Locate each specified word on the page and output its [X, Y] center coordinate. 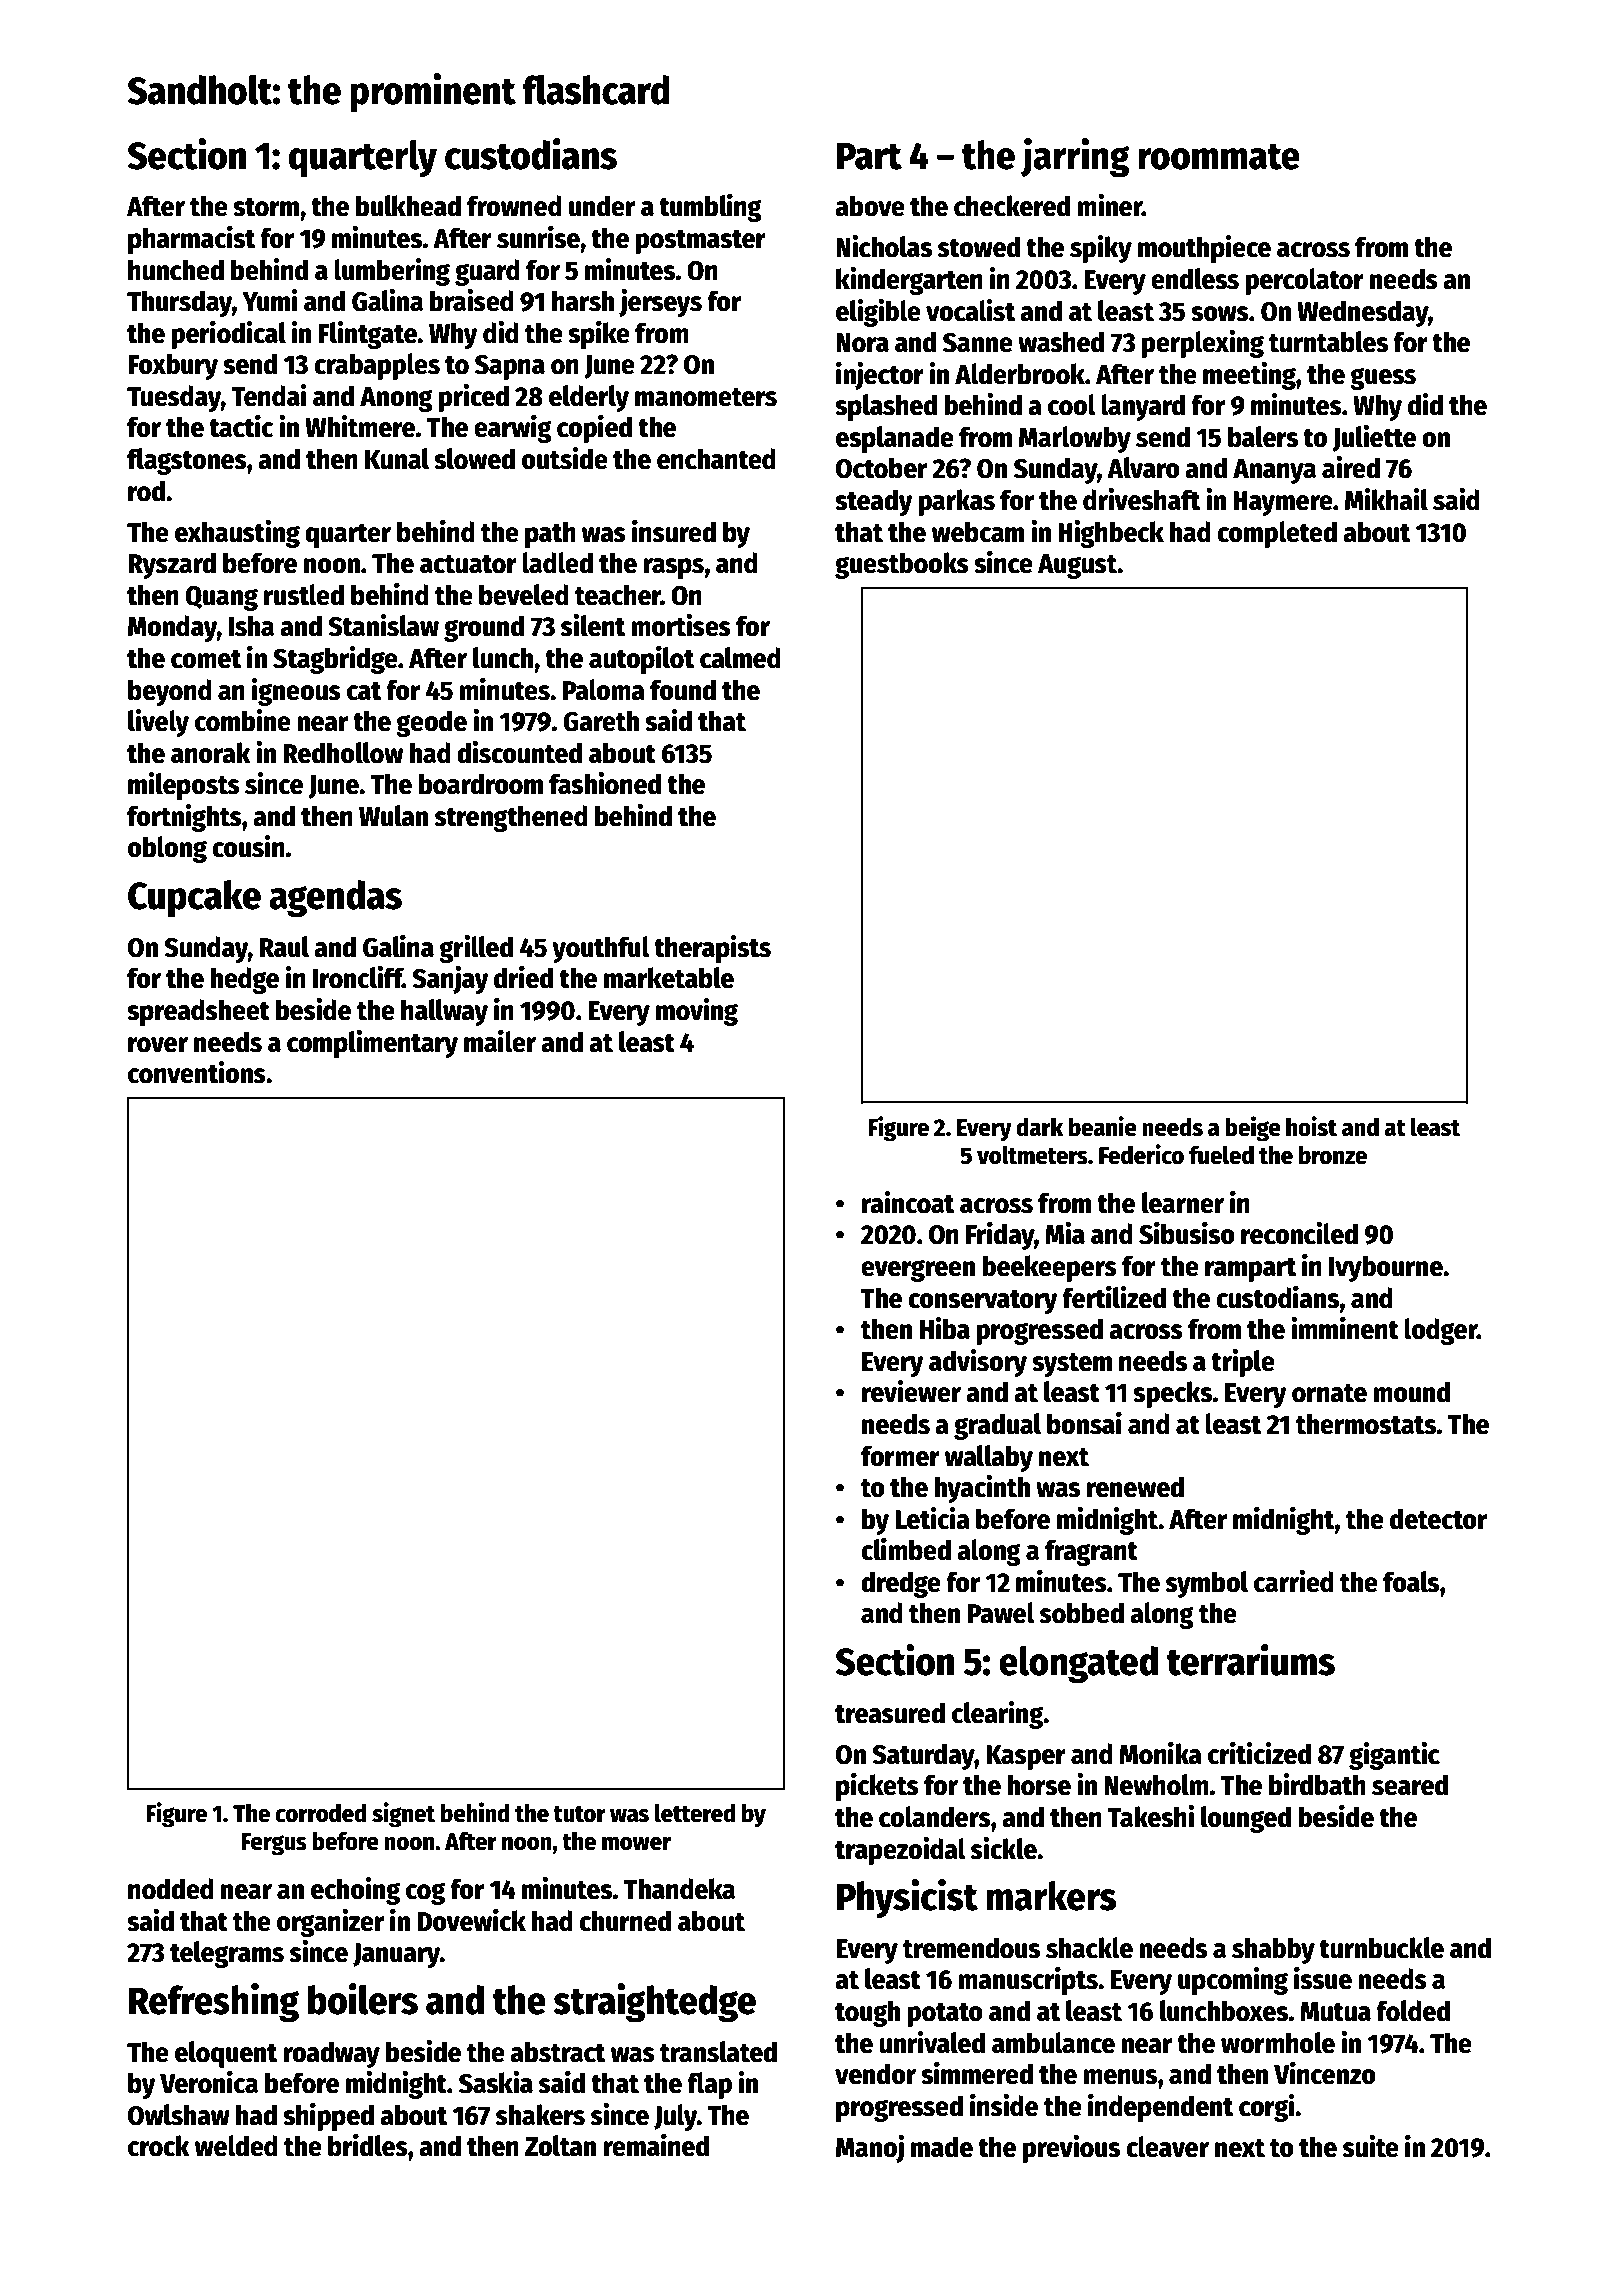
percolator [1304, 281]
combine [243, 720]
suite [1371, 2146]
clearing [998, 1715]
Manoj [870, 2149]
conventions [197, 1072]
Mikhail [1386, 499]
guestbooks [902, 565]
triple [1243, 1363]
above [870, 206]
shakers [540, 2115]
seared [1410, 1785]
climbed [906, 1549]
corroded [321, 1813]
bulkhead [408, 206]
